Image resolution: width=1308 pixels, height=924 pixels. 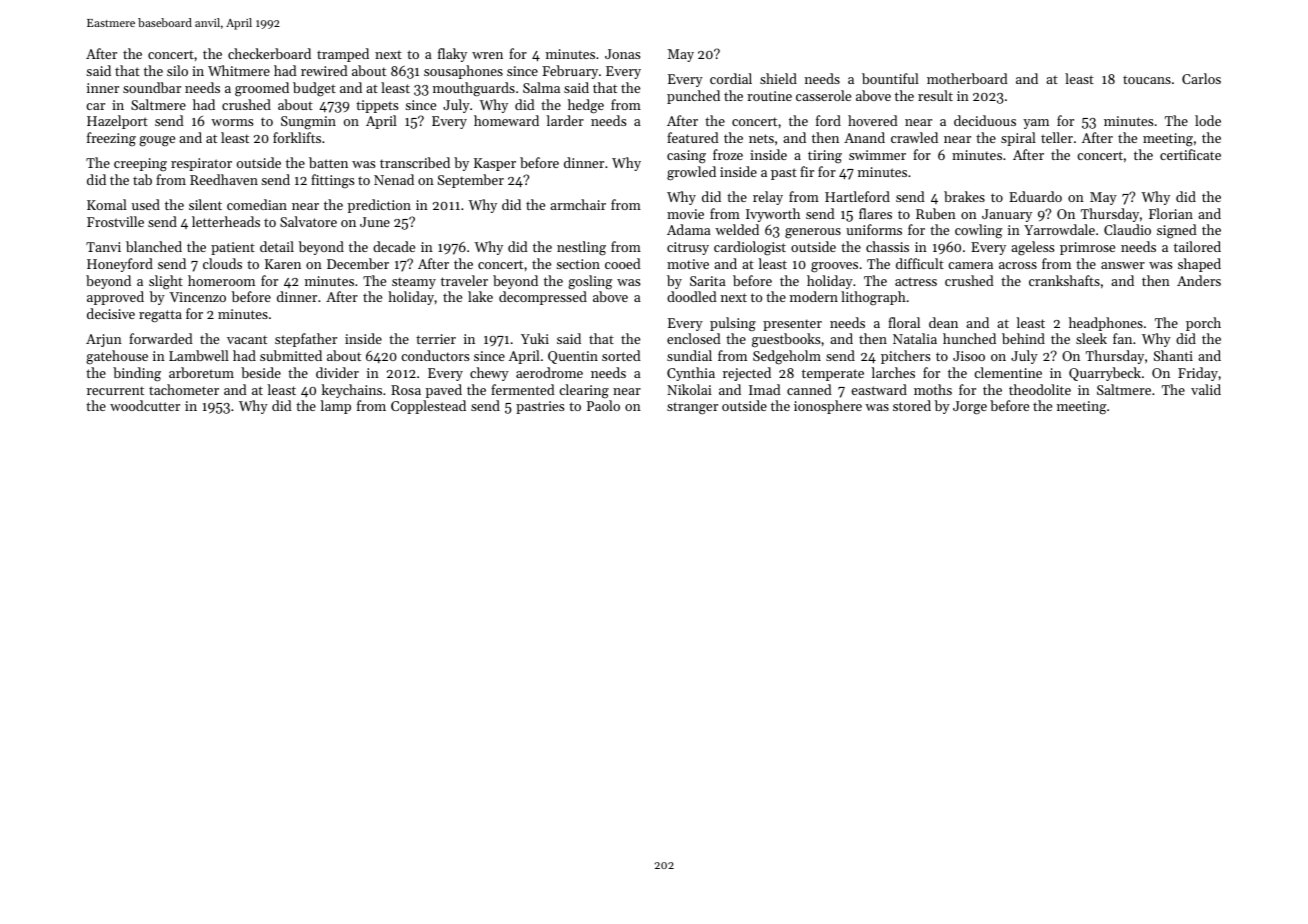 What do you see at coordinates (828, 407) in the screenshot?
I see `ionosphere` at bounding box center [828, 407].
